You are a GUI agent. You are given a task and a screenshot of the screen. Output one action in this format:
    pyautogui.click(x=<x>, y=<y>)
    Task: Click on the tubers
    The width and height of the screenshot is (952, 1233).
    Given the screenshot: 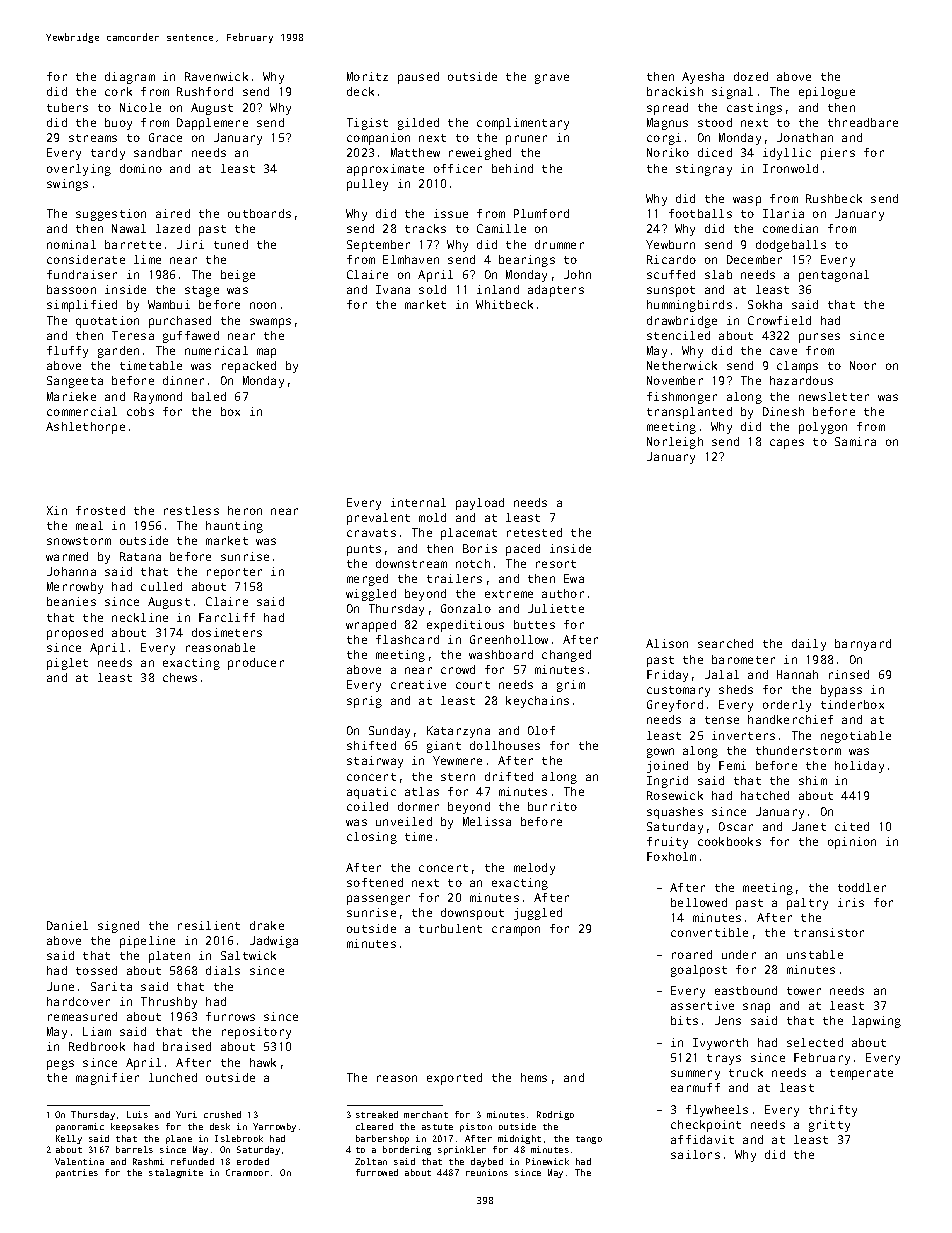 What is the action you would take?
    pyautogui.click(x=67, y=107)
